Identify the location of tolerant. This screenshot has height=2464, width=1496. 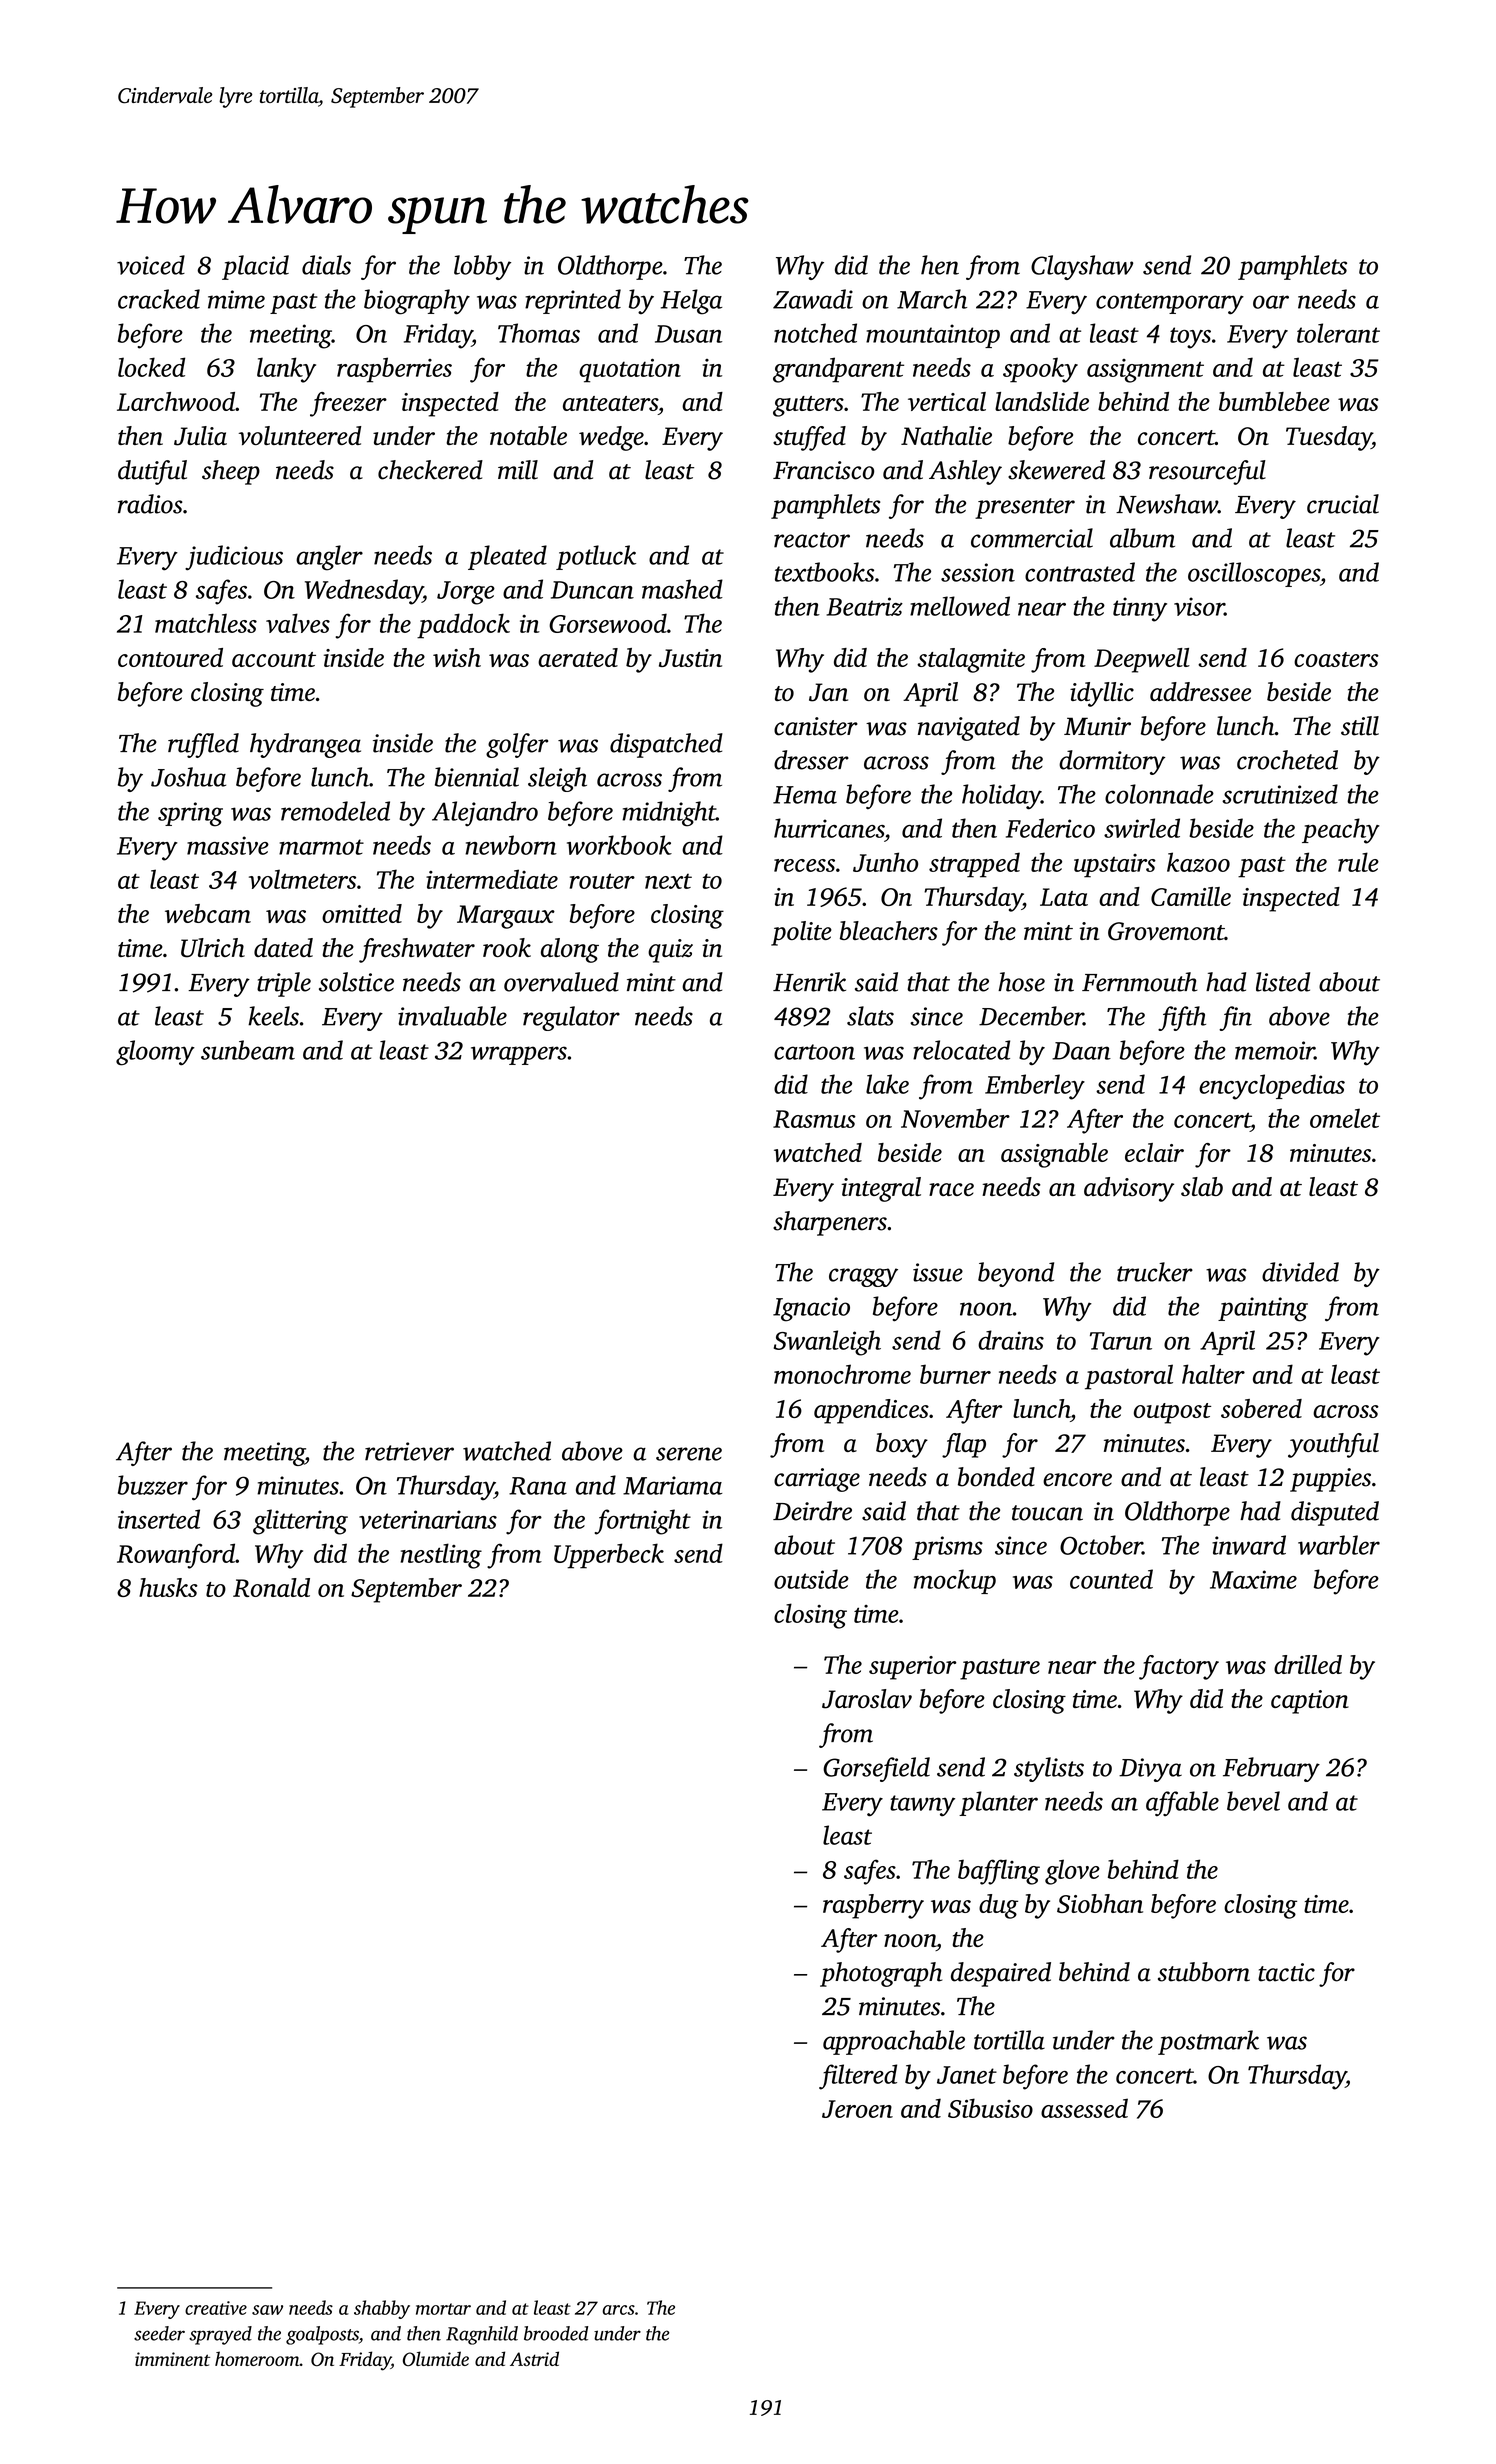
(1338, 333).
